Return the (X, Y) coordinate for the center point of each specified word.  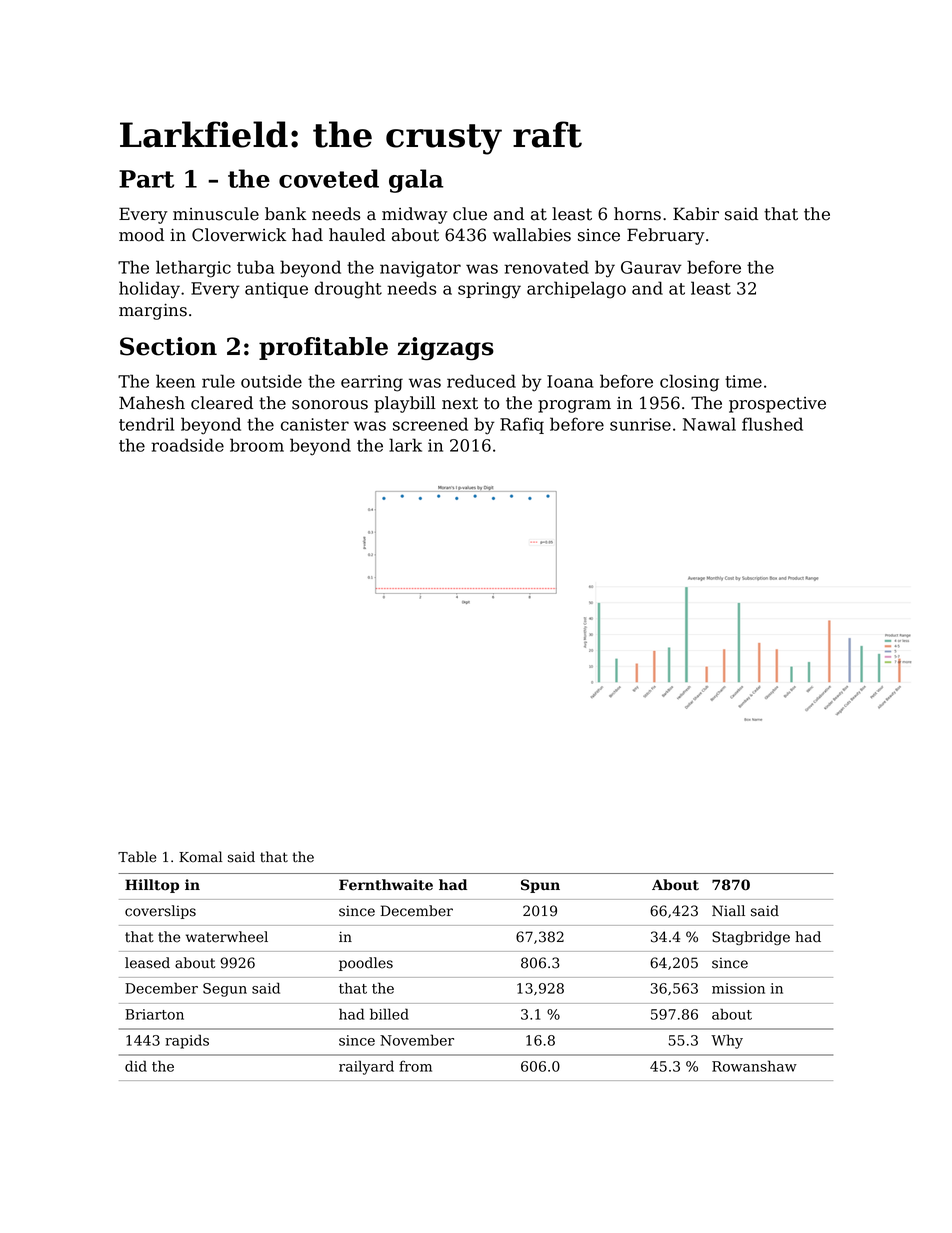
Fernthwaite (386, 885)
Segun (225, 990)
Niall (728, 911)
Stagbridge (751, 938)
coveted (329, 178)
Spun (540, 886)
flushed (772, 424)
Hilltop (152, 886)
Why (727, 1041)
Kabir (696, 214)
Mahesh (152, 403)
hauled (357, 235)
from (415, 1066)
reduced (481, 381)
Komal (200, 857)
